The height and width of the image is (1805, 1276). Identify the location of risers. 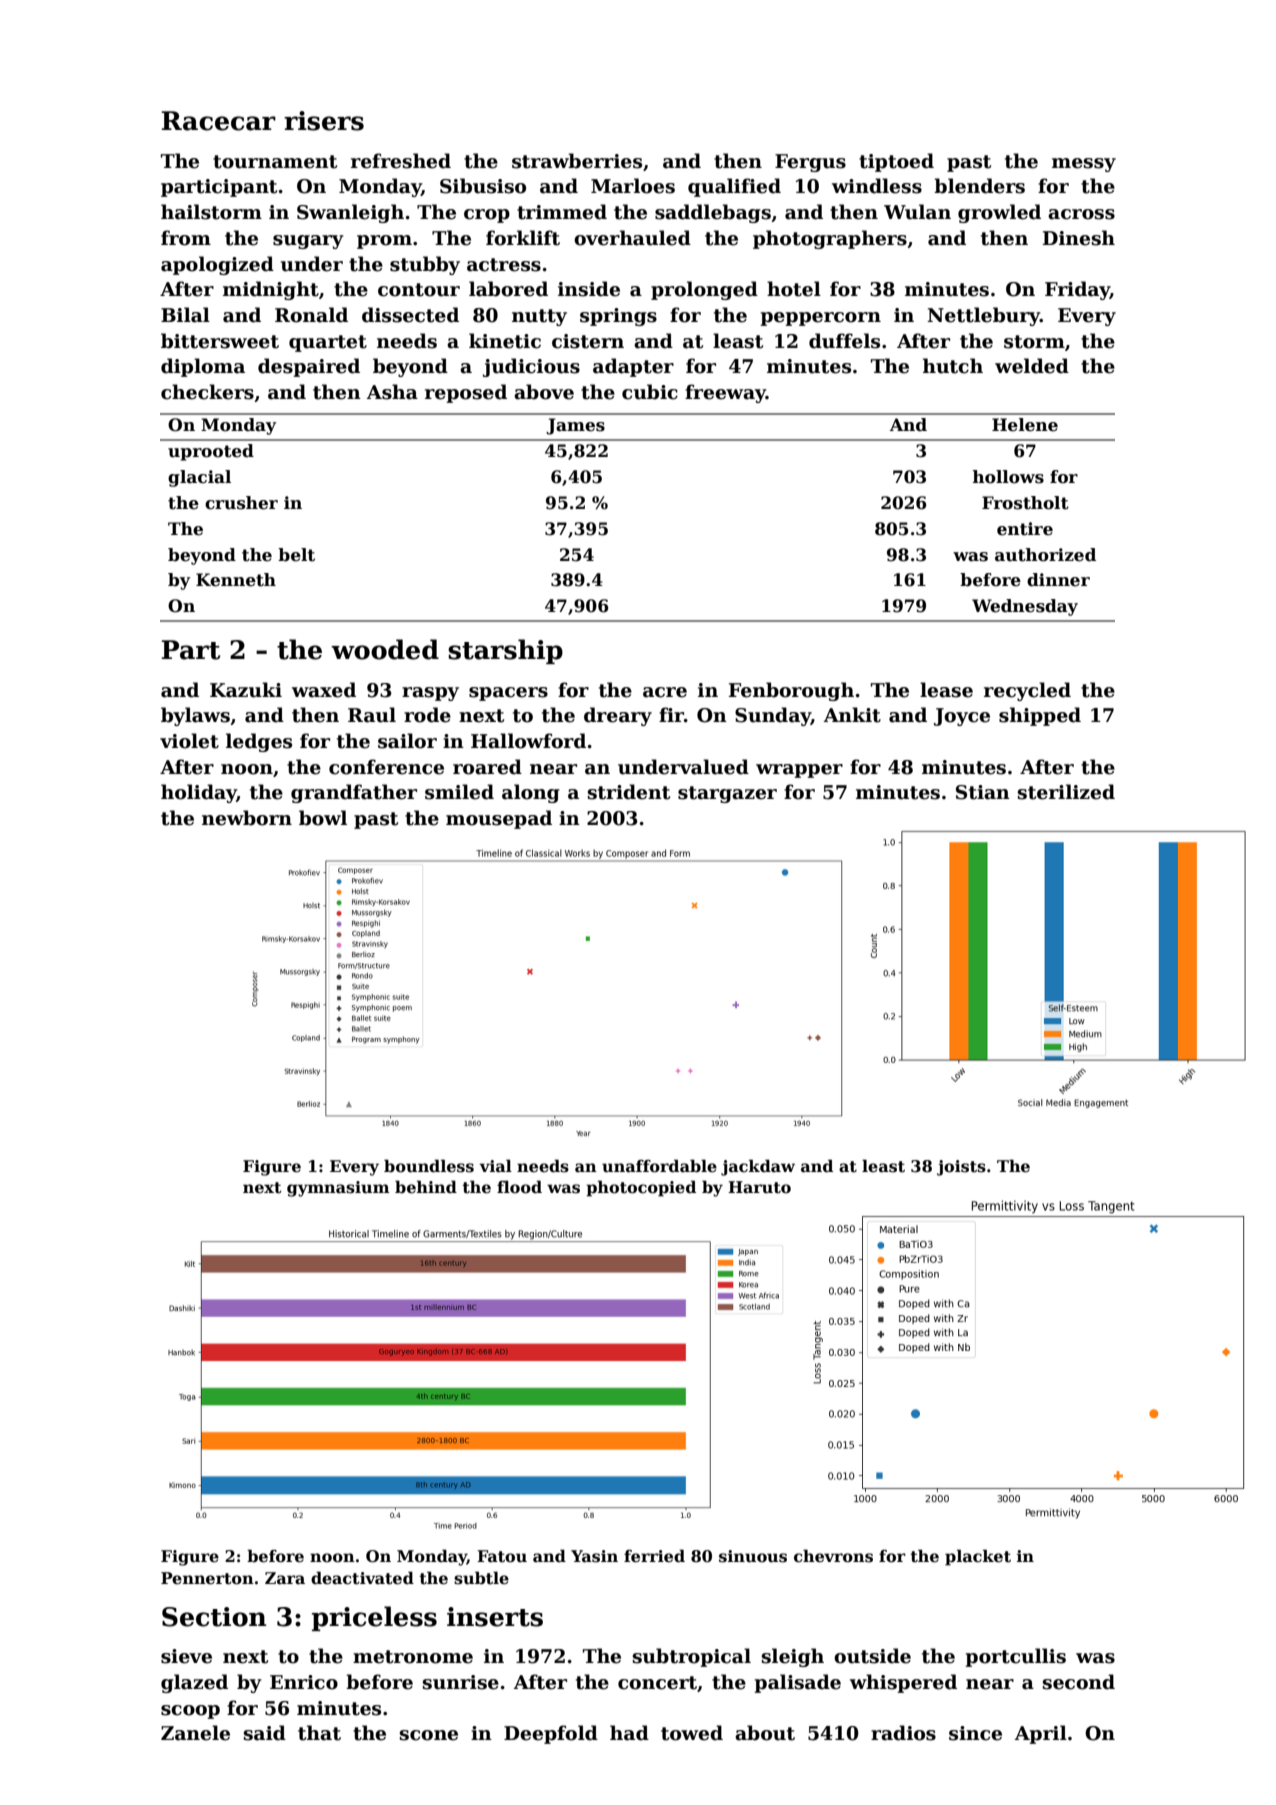
(324, 121).
